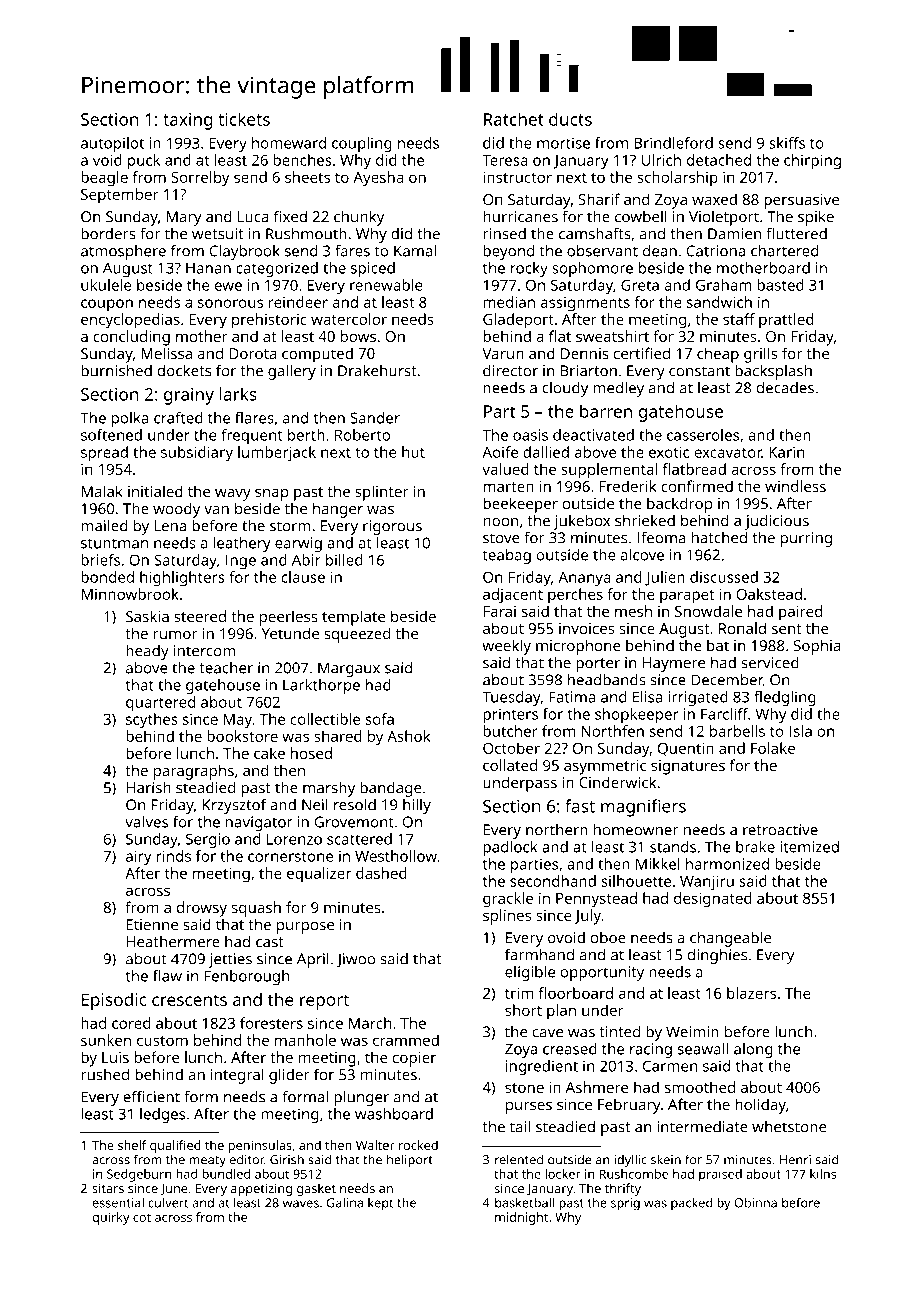 This document has height=1308, width=924. I want to click on basketball, so click(525, 1202).
